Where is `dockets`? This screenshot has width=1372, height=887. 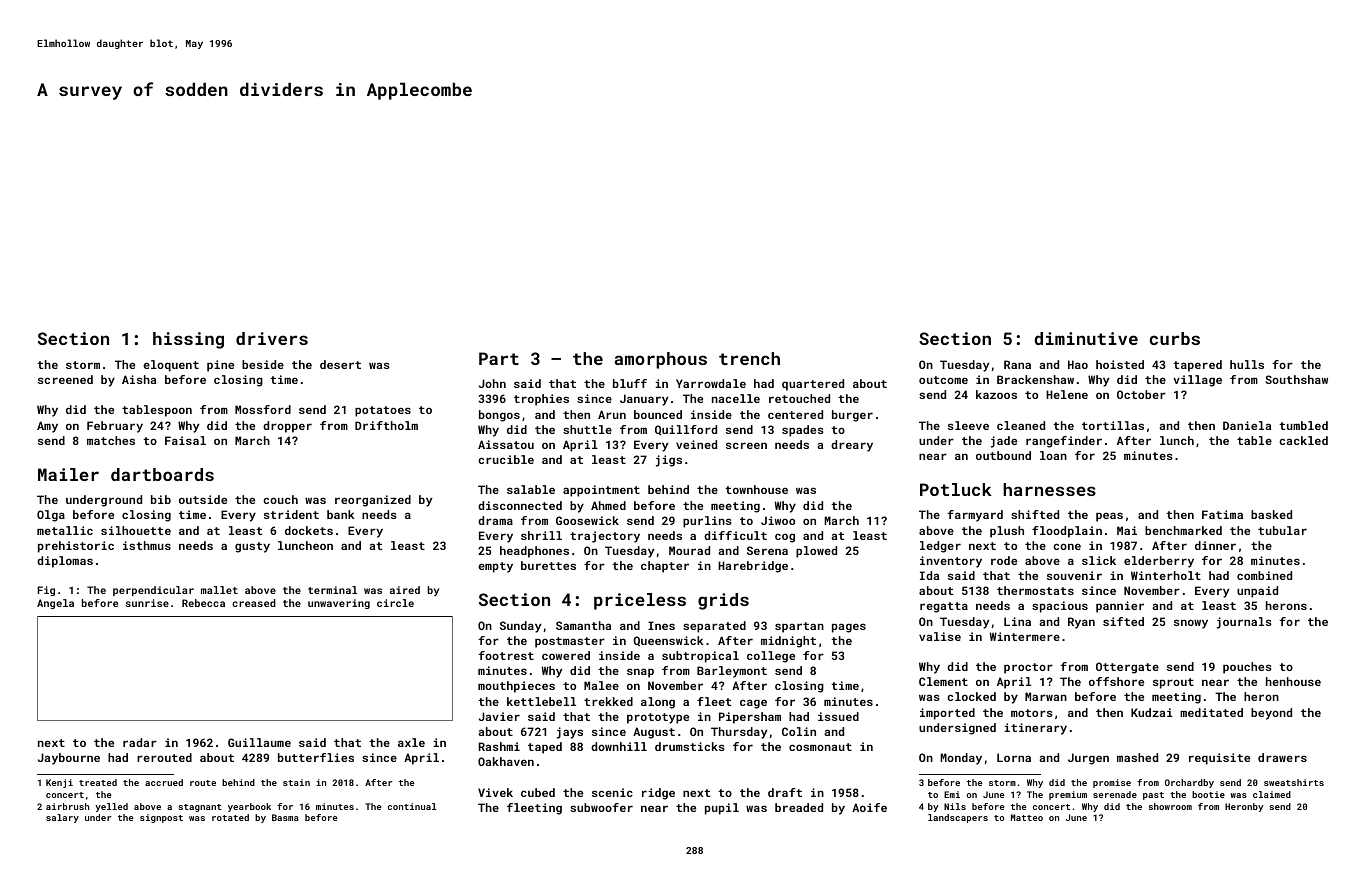 dockets is located at coordinates (309, 530).
